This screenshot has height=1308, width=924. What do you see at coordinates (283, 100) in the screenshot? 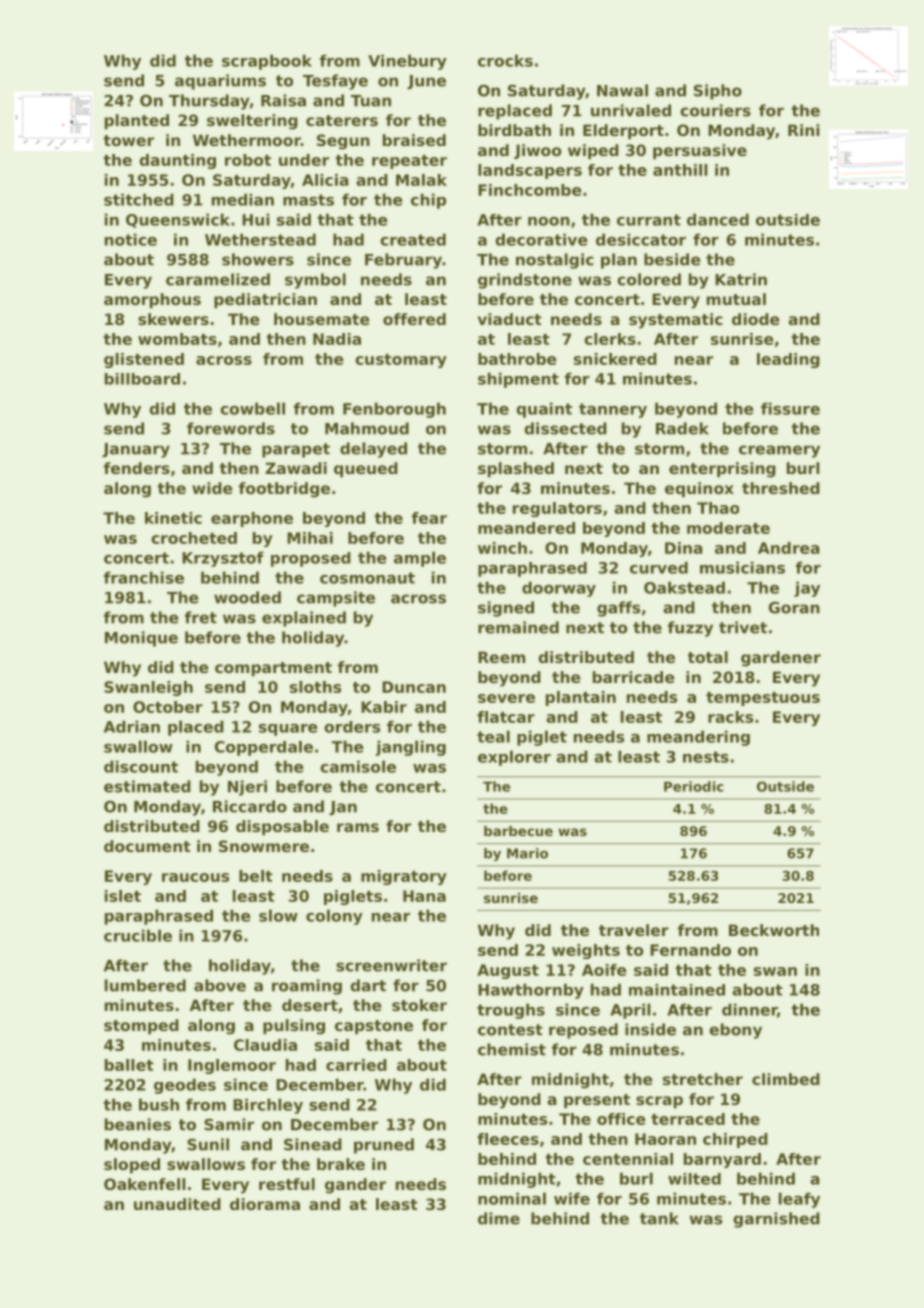
I see `Raisa` at bounding box center [283, 100].
